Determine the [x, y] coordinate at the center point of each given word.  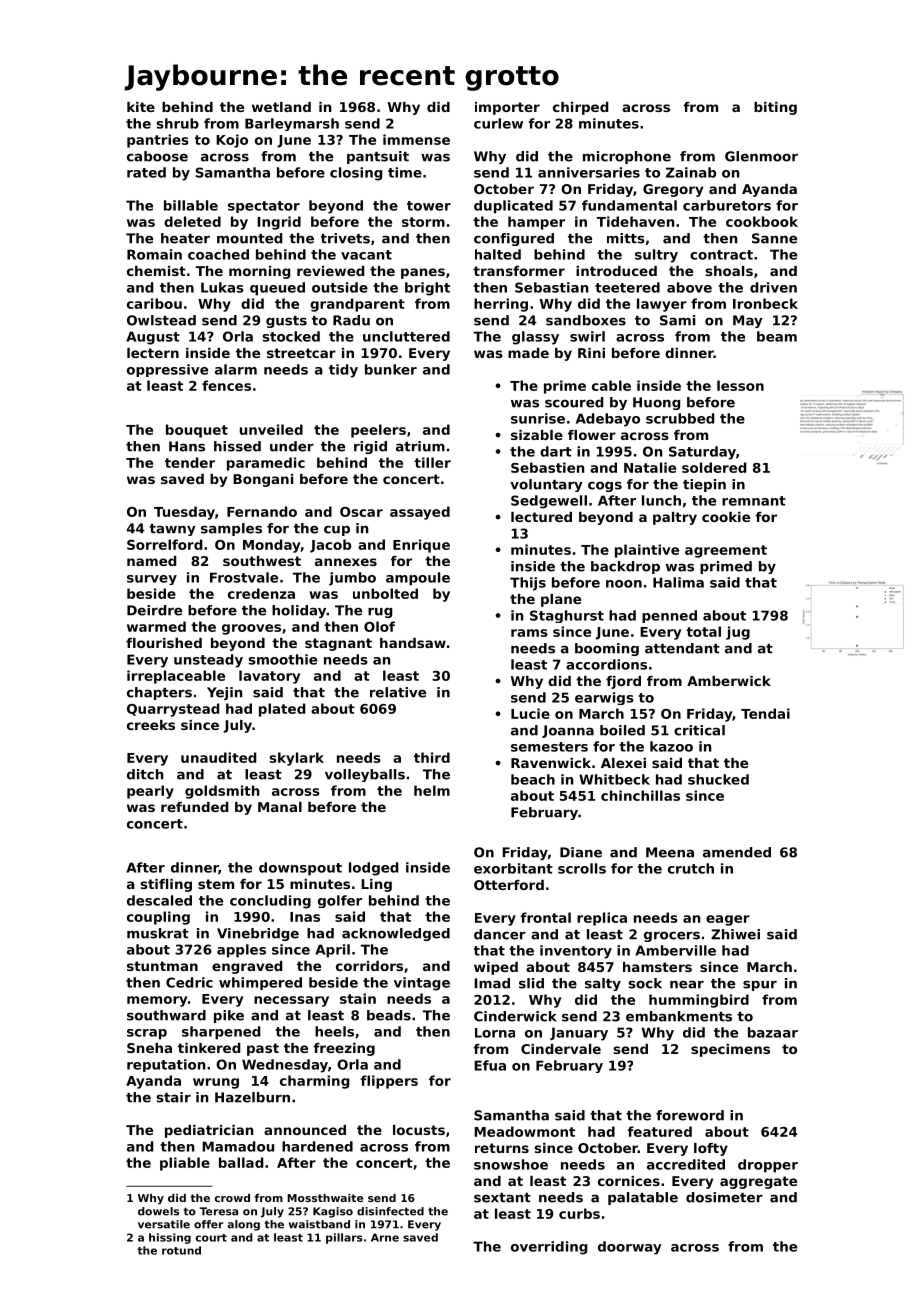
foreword [690, 1115]
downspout [300, 869]
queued [277, 289]
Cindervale [561, 1049]
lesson [740, 385]
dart [556, 451]
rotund [181, 1250]
